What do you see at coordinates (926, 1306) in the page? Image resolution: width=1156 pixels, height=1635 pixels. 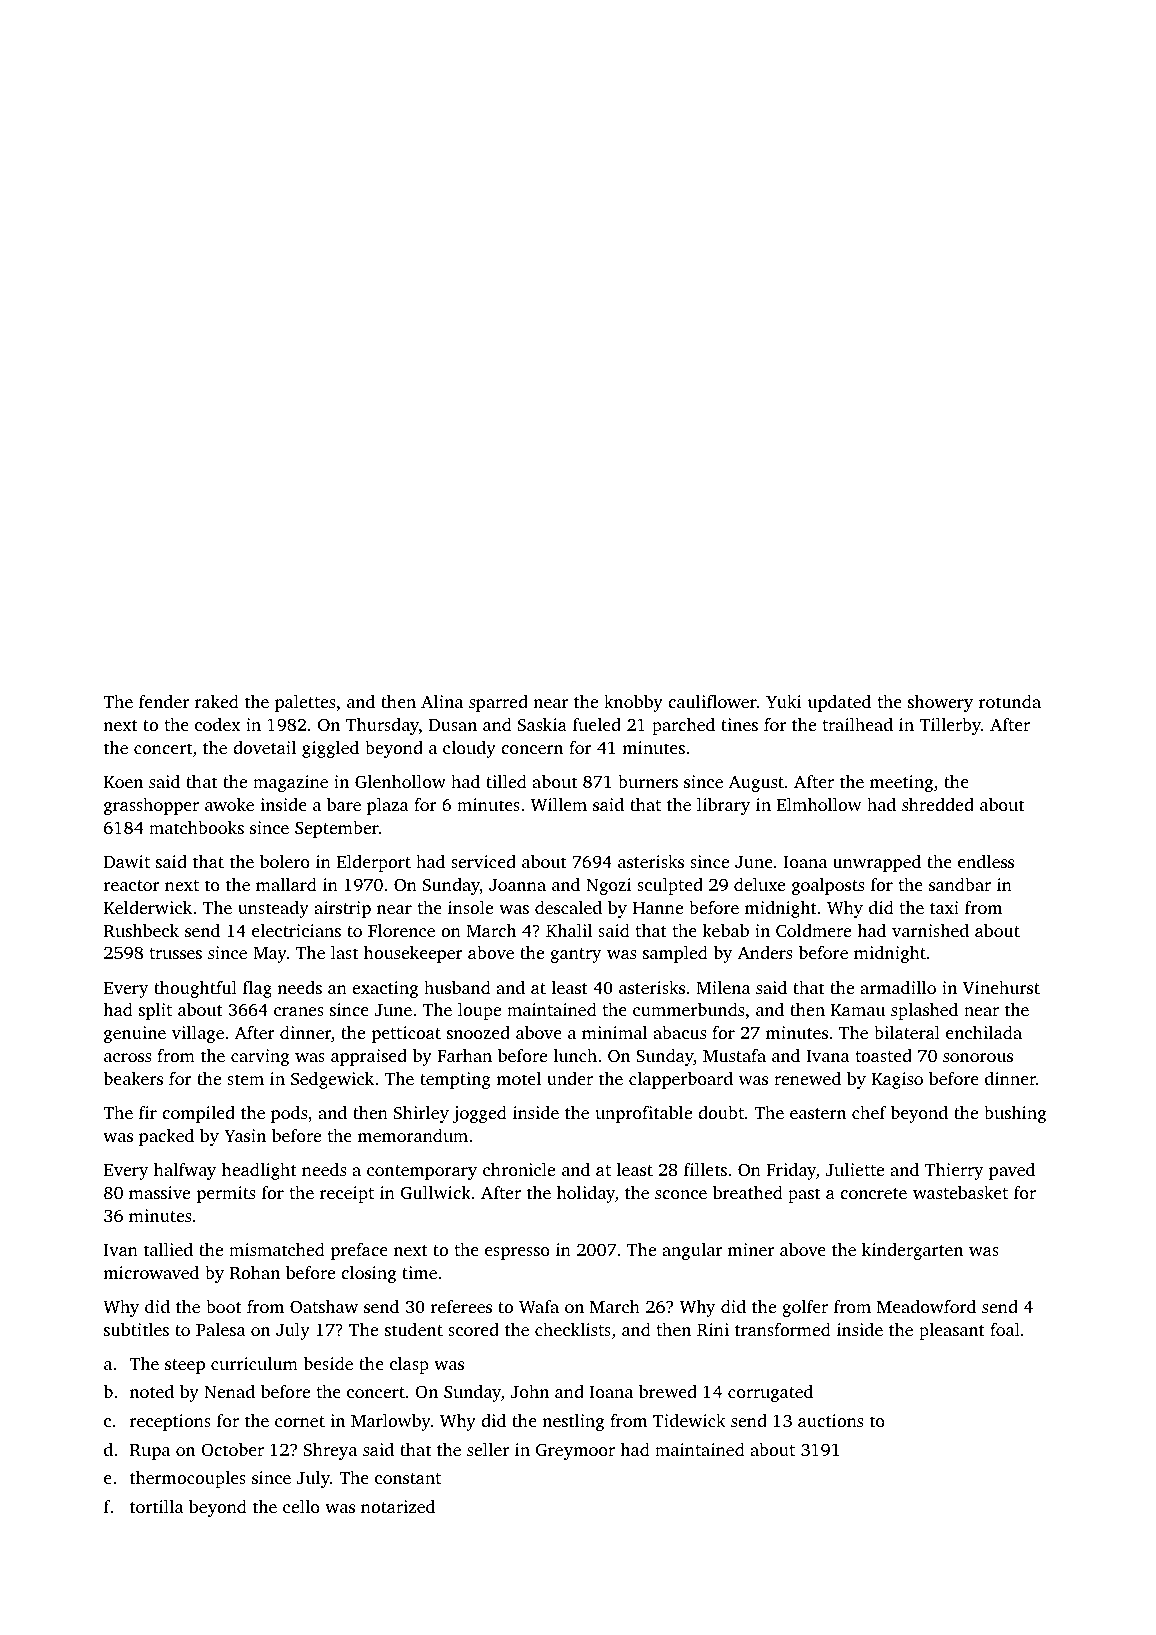 I see `Meadowford` at bounding box center [926, 1306].
